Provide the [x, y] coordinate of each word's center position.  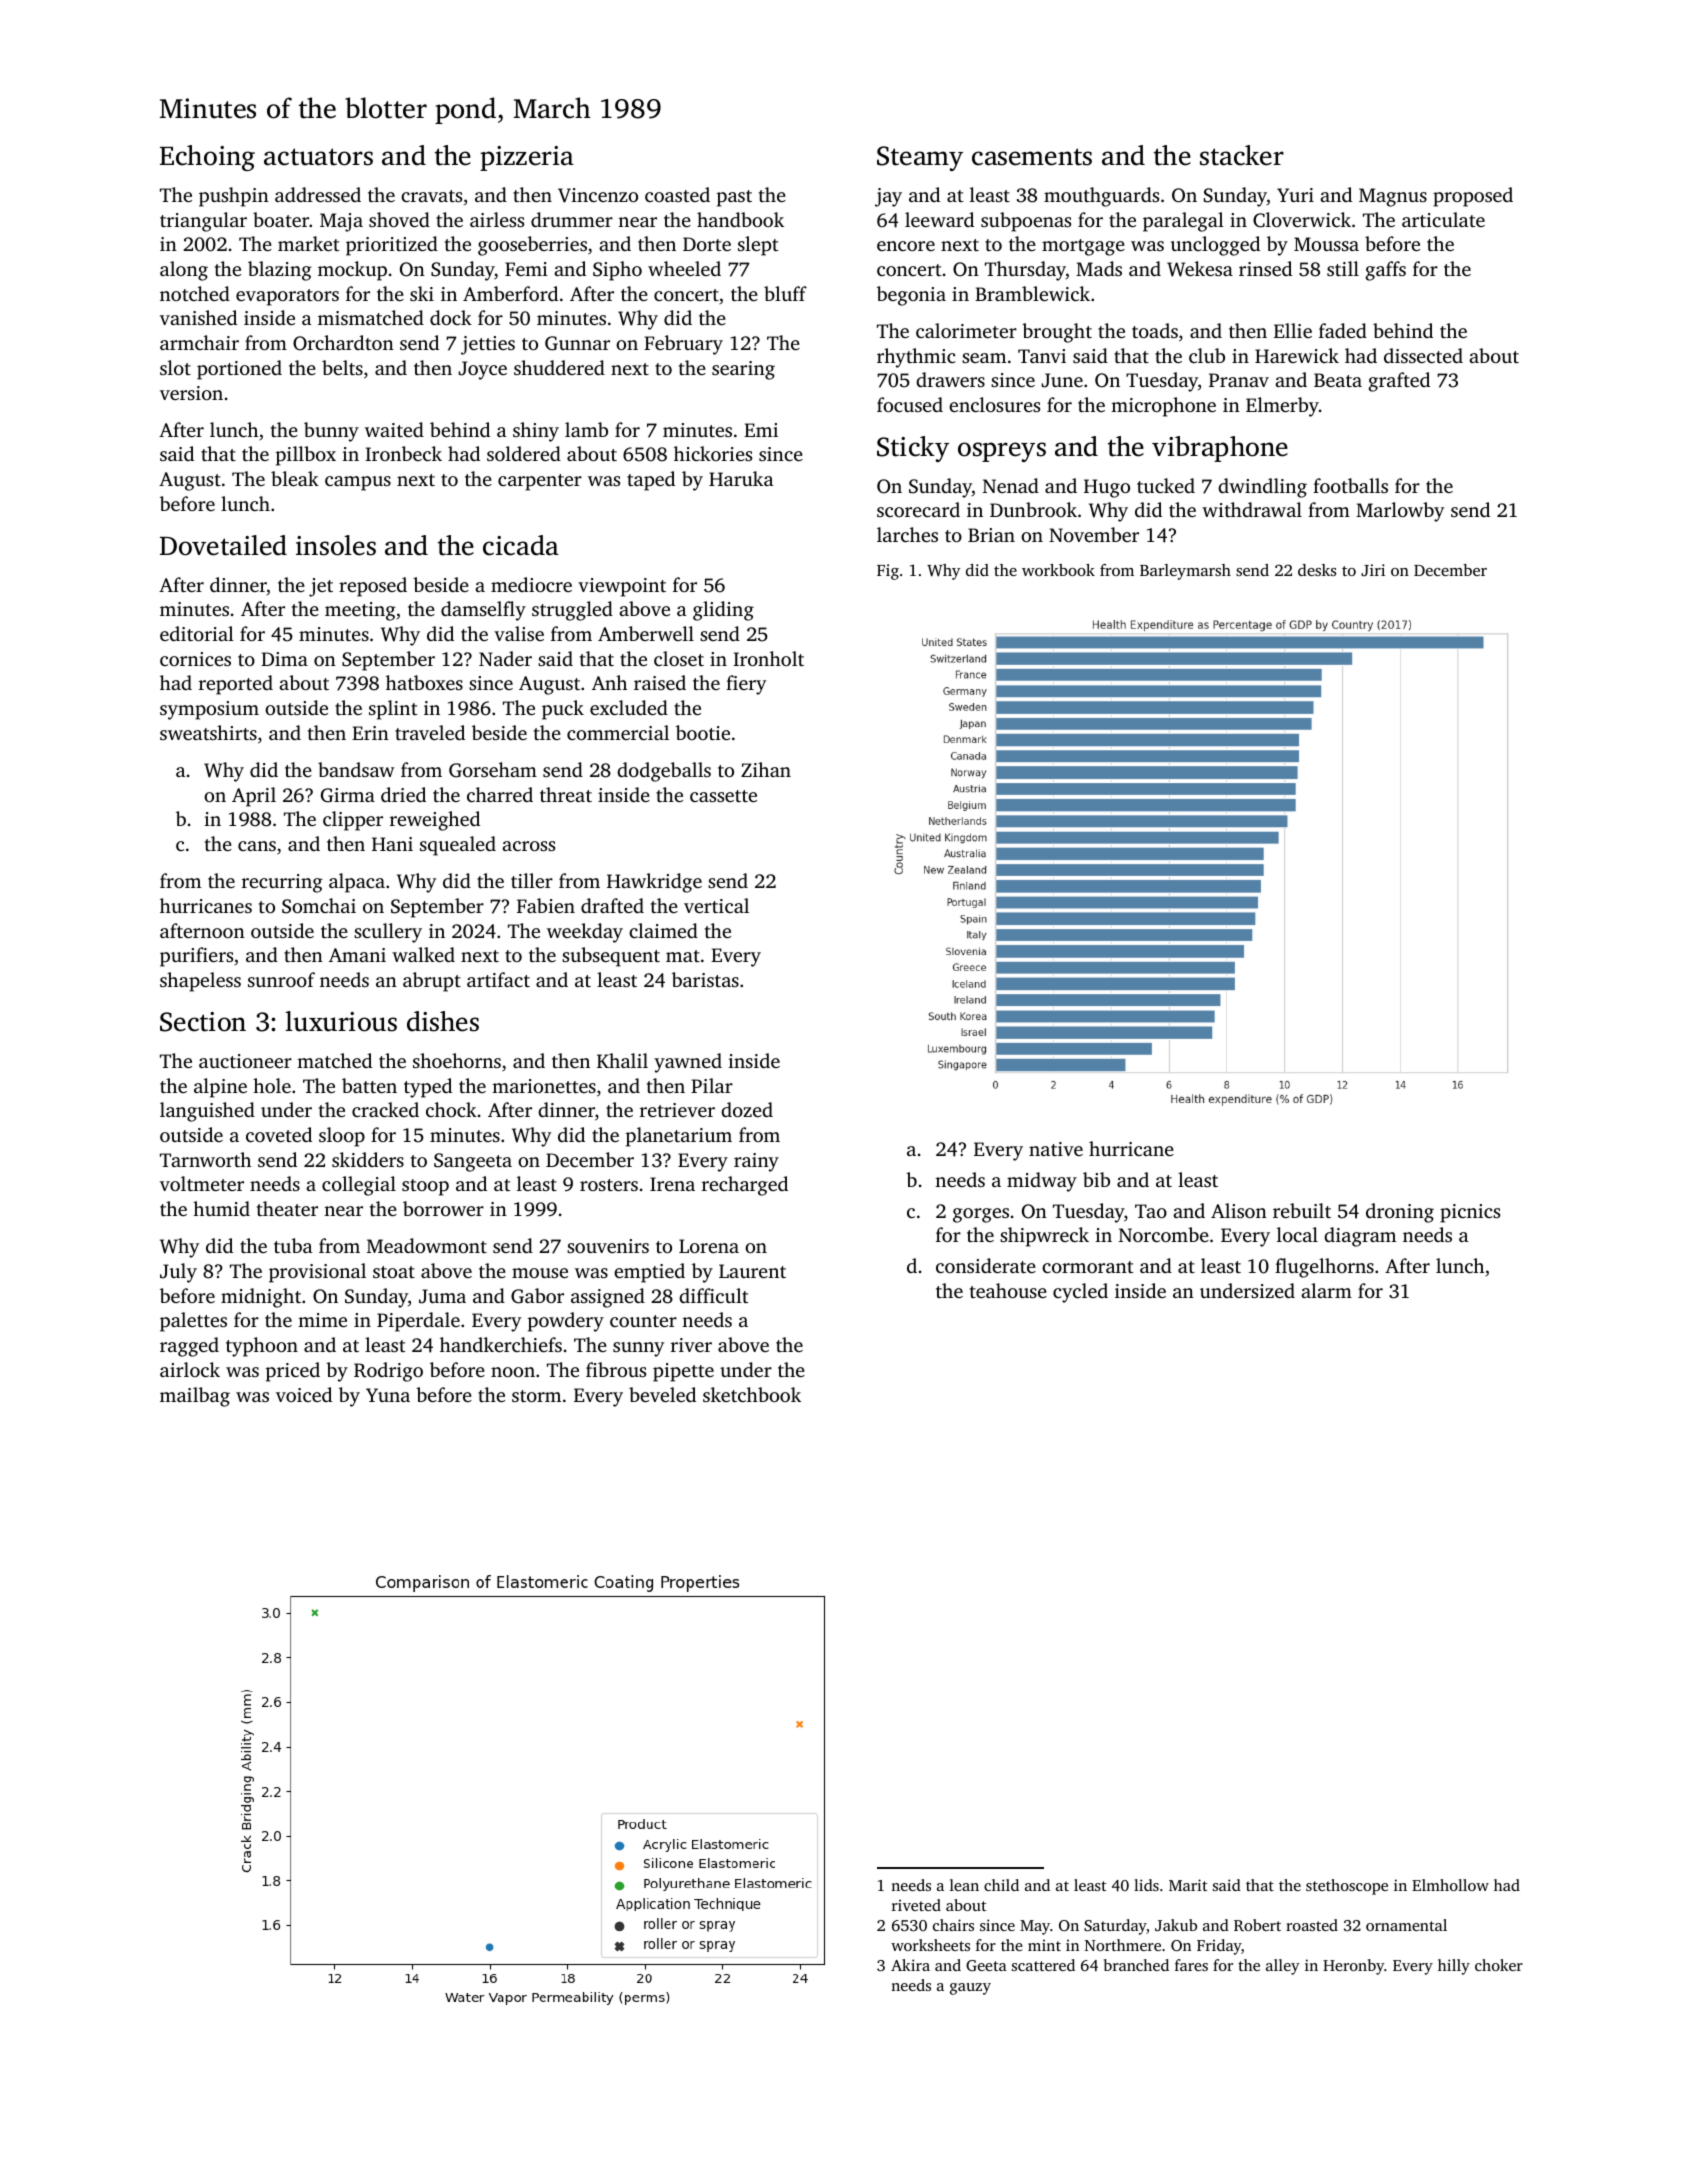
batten [369, 1085]
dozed [747, 1109]
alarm [1326, 1290]
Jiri [1373, 570]
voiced [304, 1394]
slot [175, 367]
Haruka [741, 478]
